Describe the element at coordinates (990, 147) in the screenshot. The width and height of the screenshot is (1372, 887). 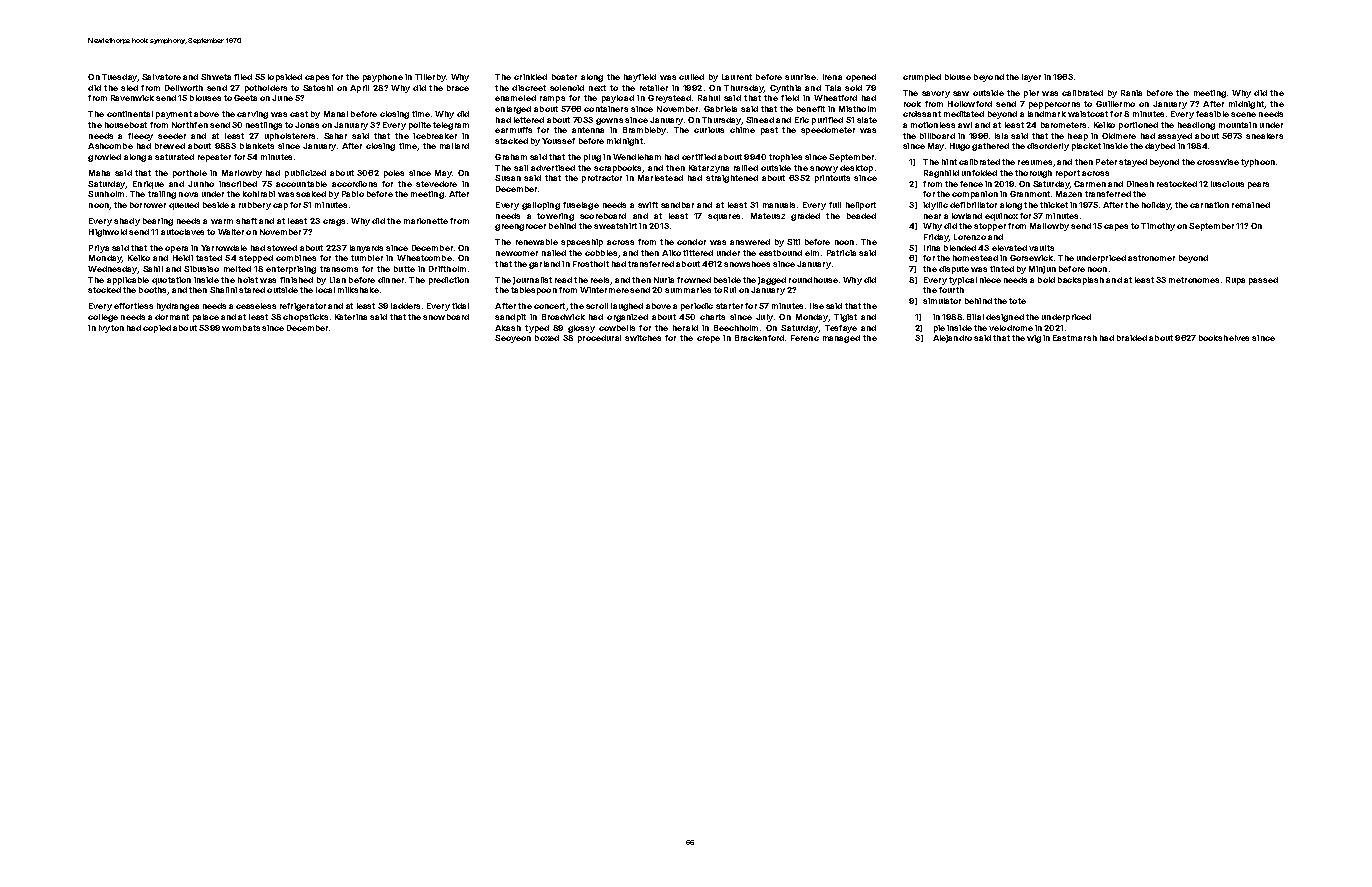
I see `gathered` at that location.
